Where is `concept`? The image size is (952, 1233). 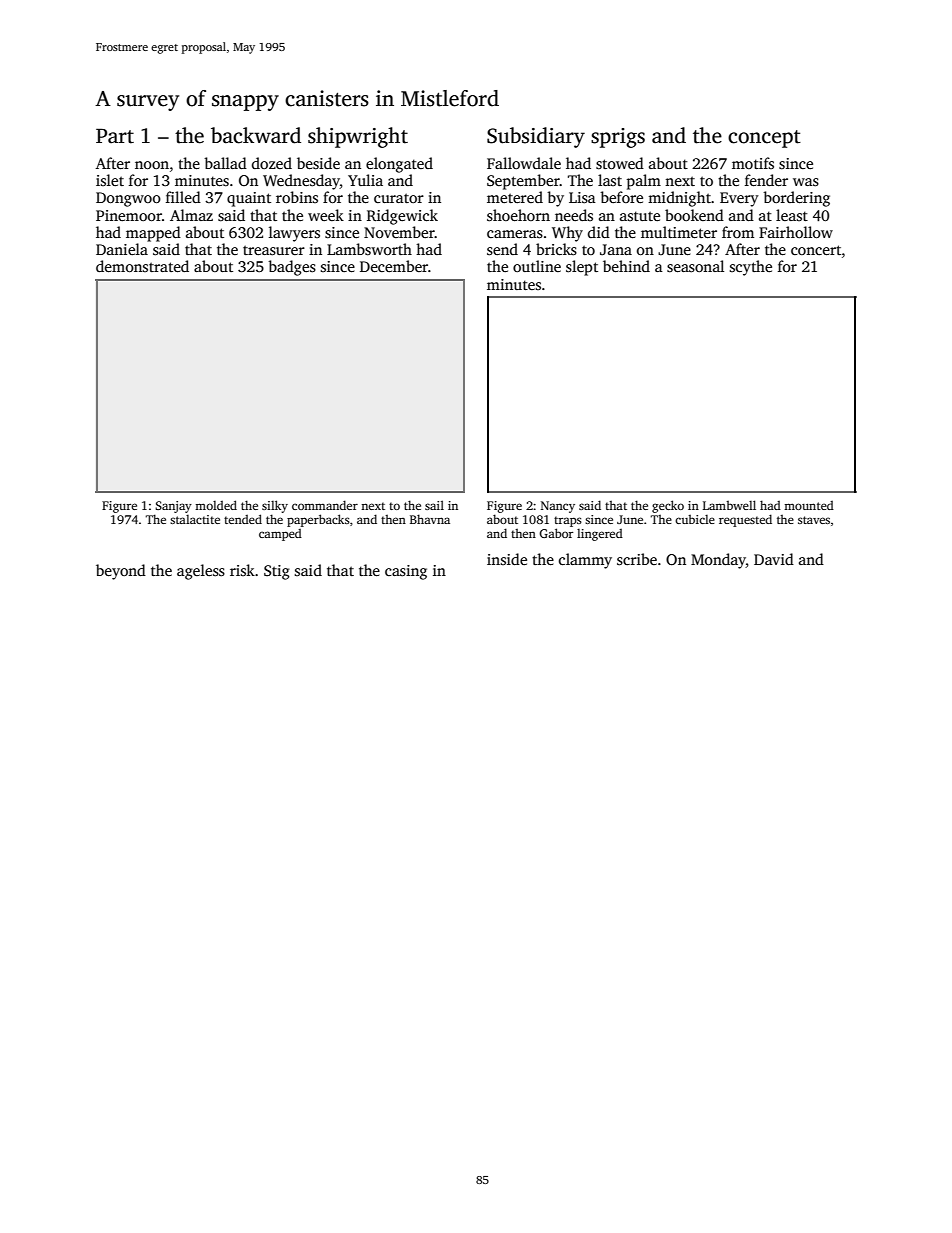 concept is located at coordinates (764, 139).
